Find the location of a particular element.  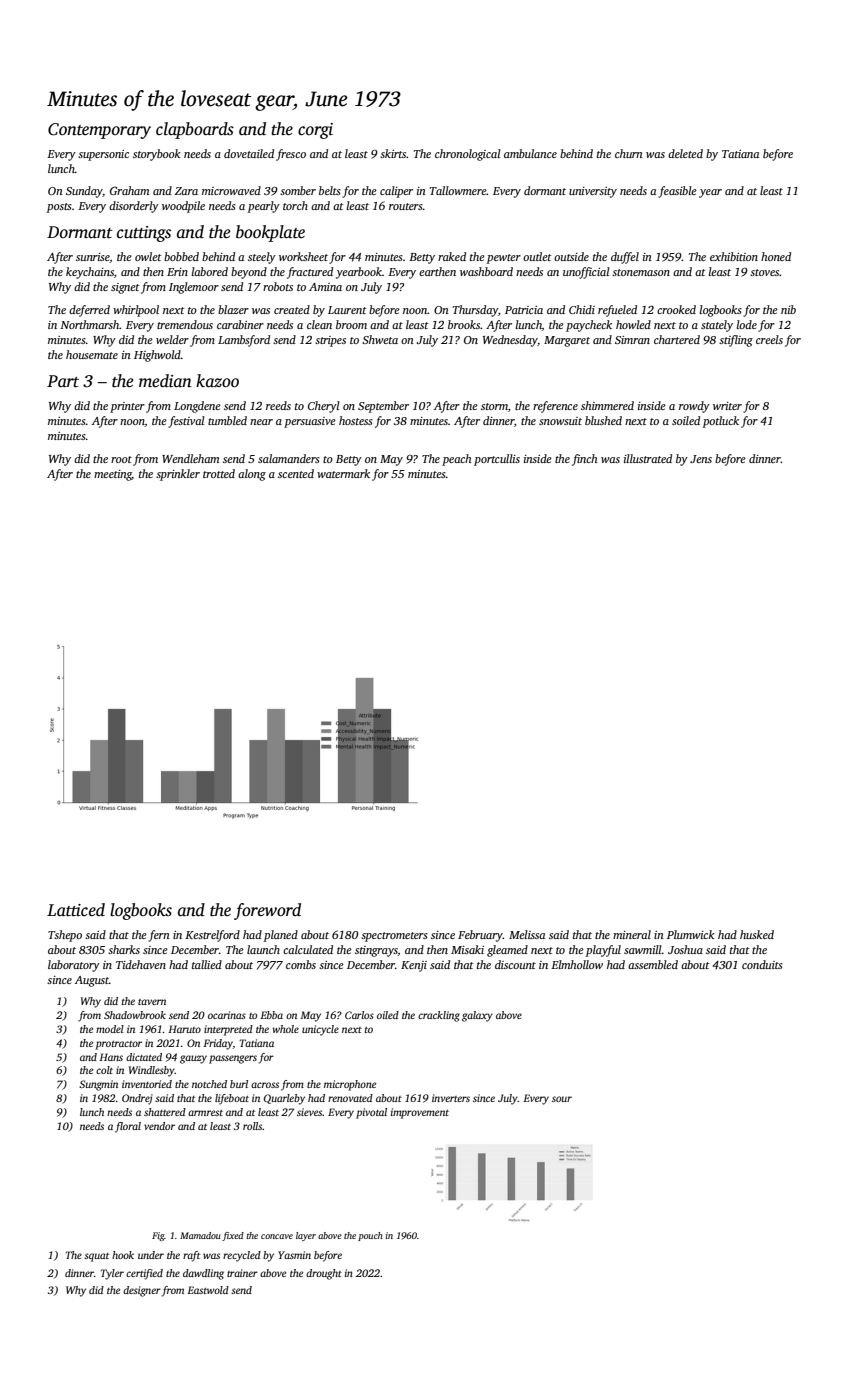

husked is located at coordinates (757, 934).
